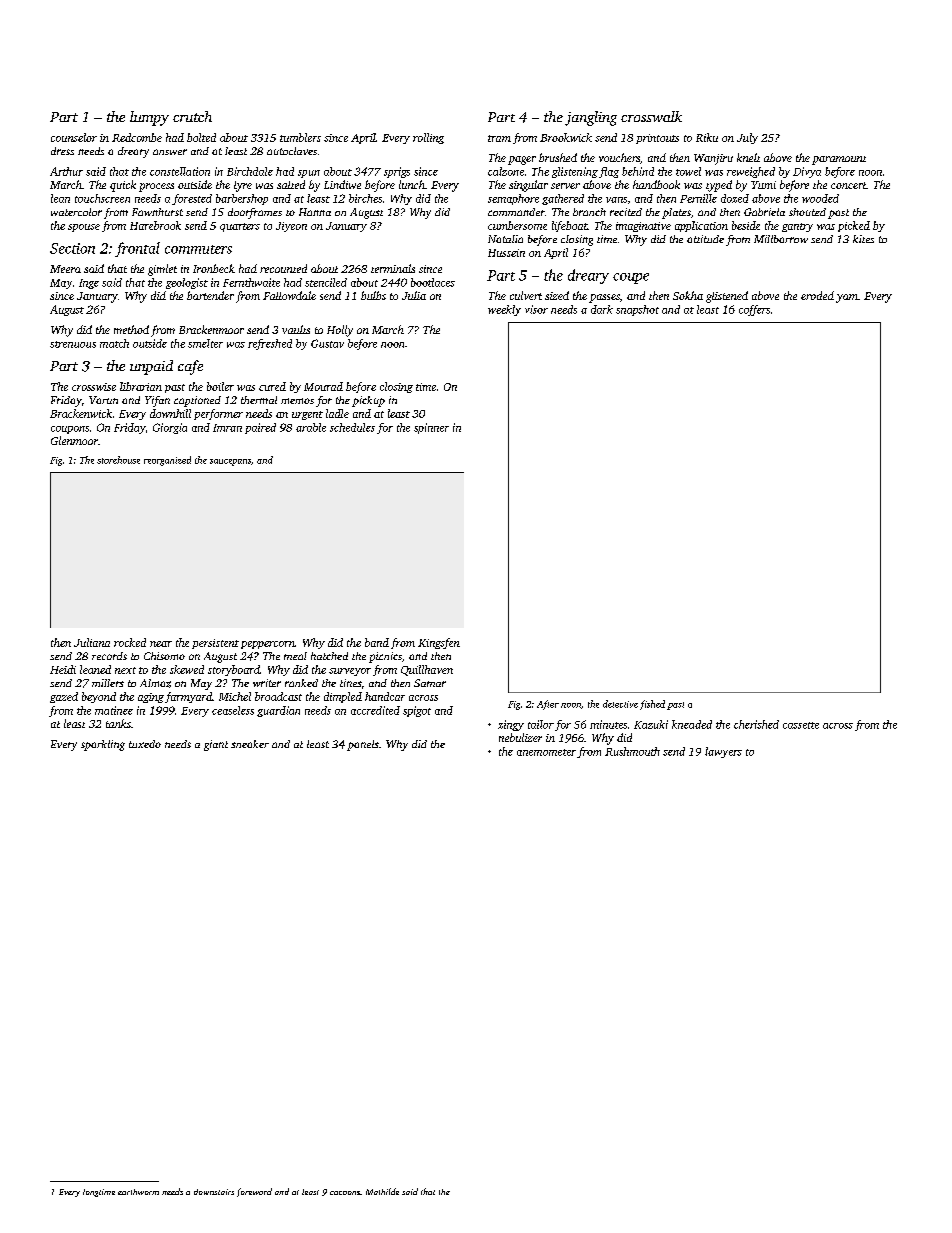  Describe the element at coordinates (377, 642) in the document. I see `band` at that location.
